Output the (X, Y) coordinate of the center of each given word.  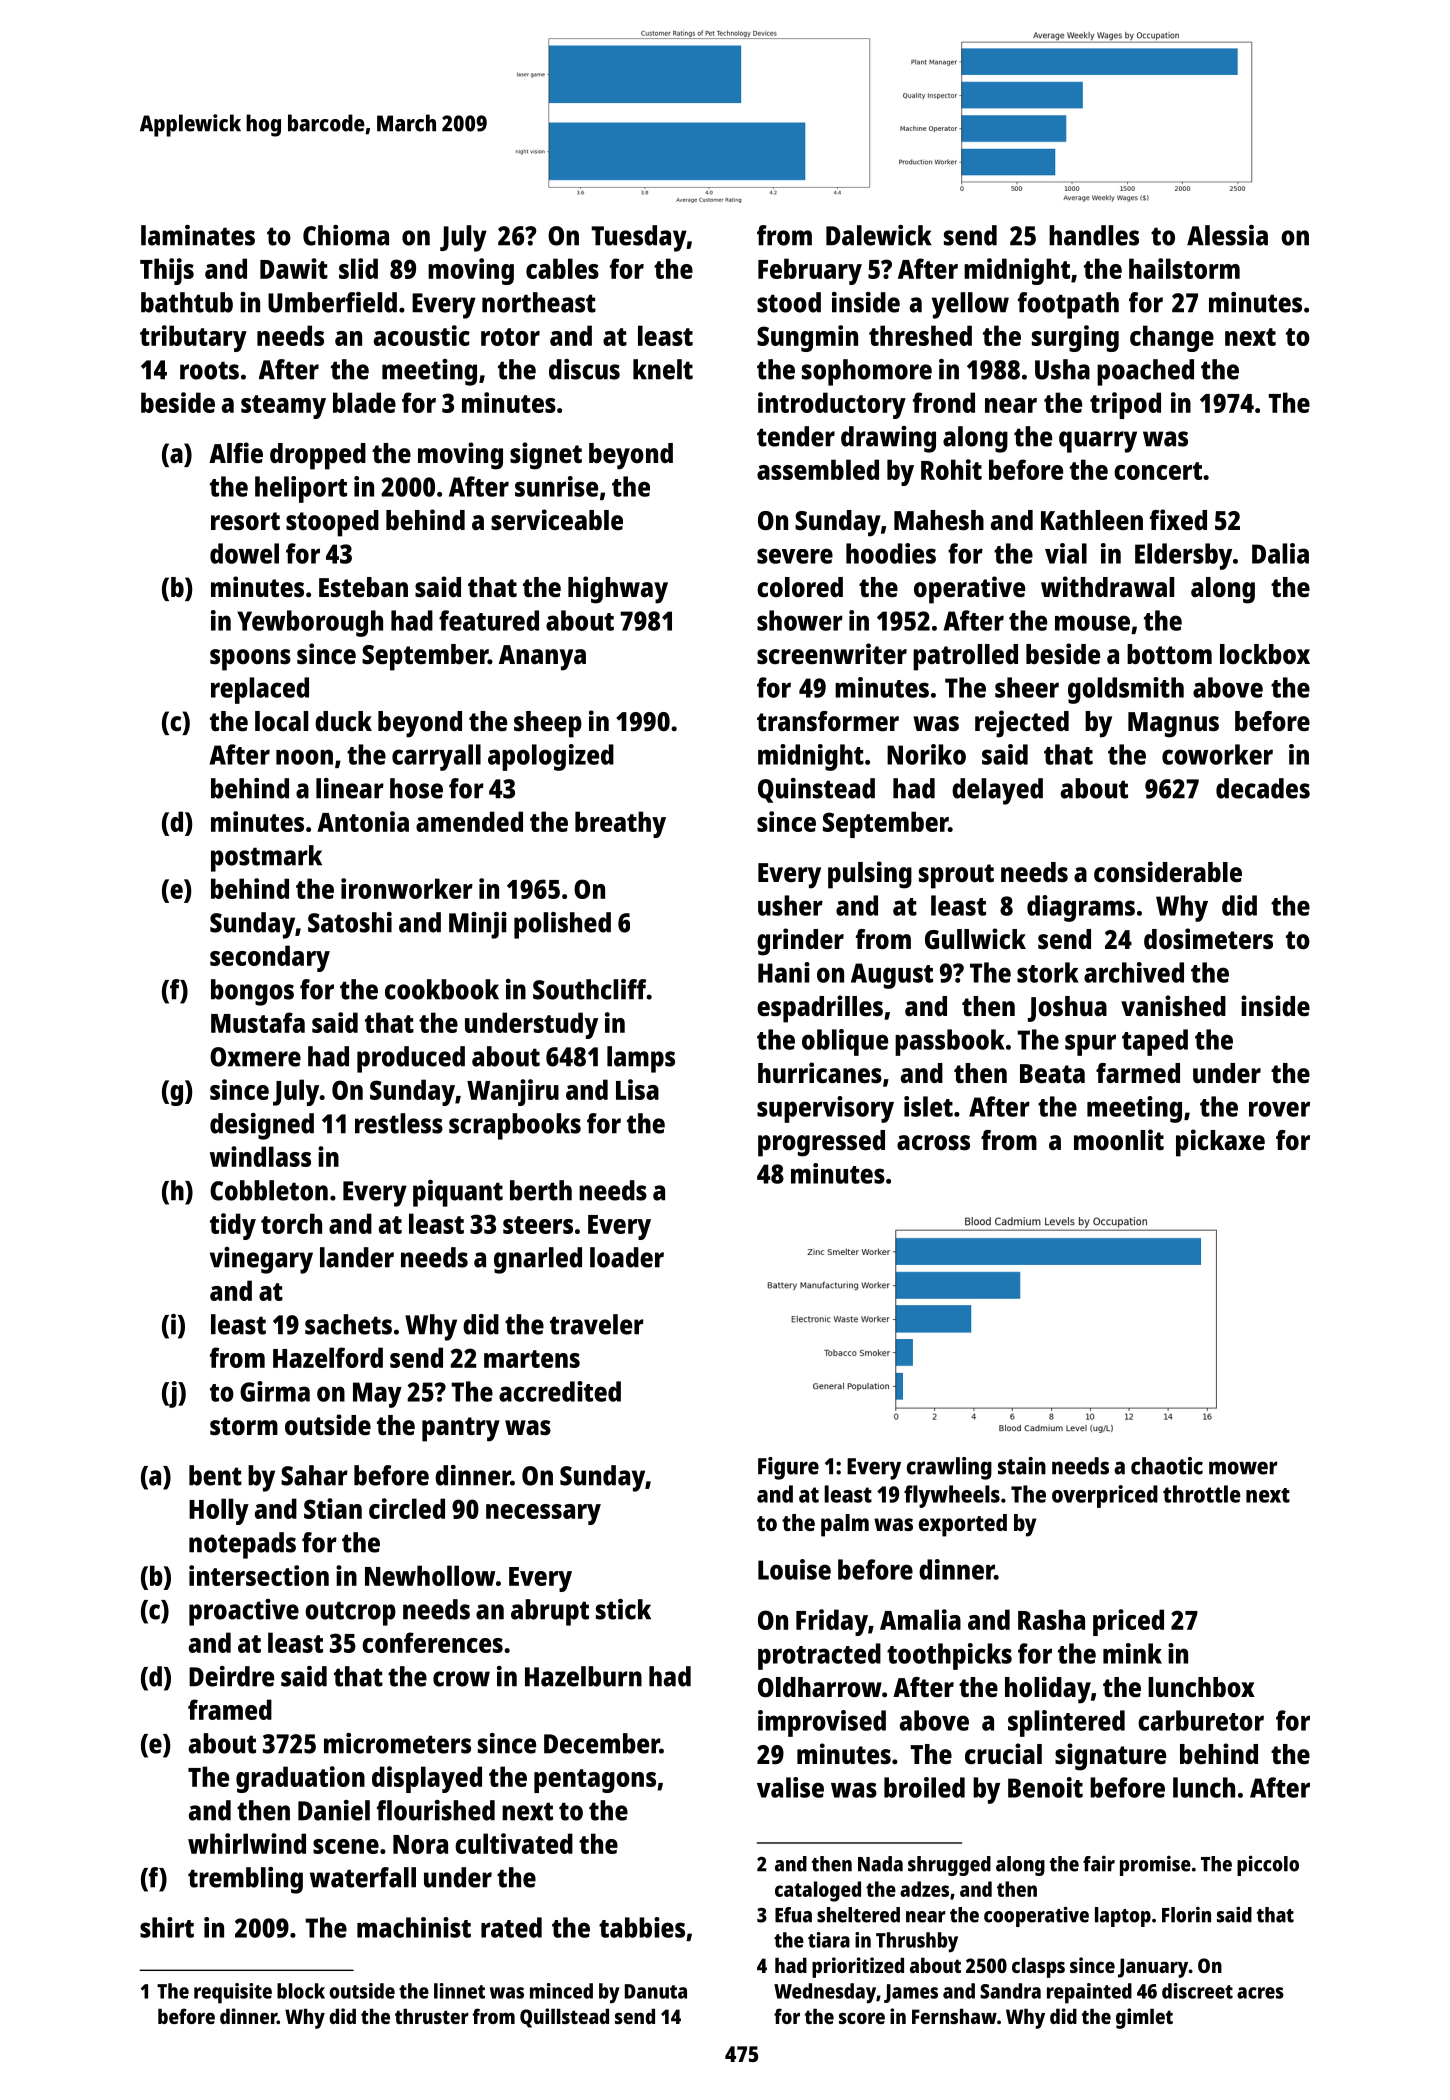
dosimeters (1208, 939)
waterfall (363, 1877)
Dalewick (879, 235)
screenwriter (832, 654)
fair (1099, 1863)
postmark (266, 858)
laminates (198, 235)
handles (1094, 235)
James (911, 1993)
